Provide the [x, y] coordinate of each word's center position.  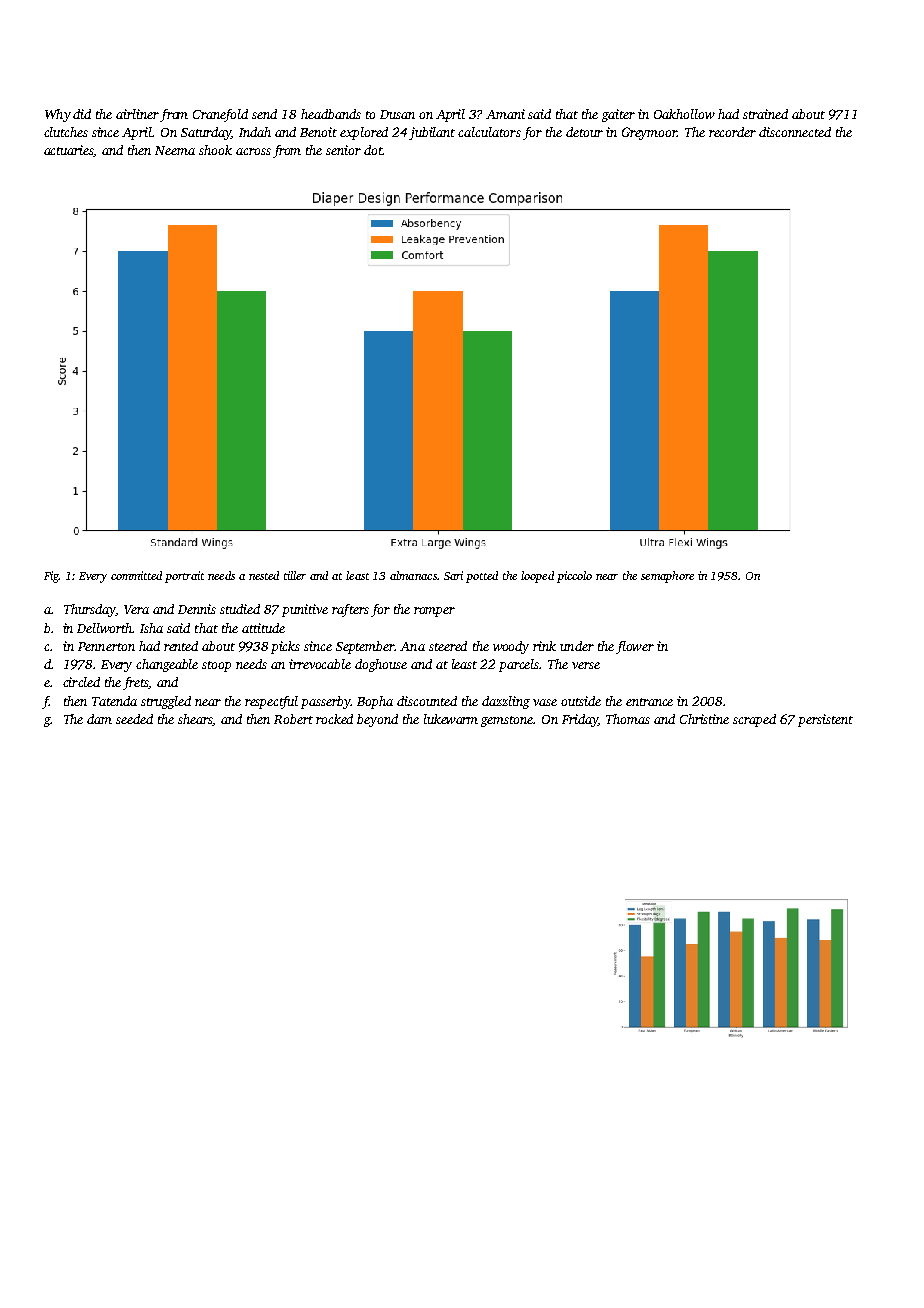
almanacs [413, 575]
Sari [453, 575]
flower [635, 647]
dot [373, 150]
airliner [137, 114]
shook [215, 150]
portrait [184, 577]
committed [136, 575]
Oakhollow [684, 114]
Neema [175, 150]
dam [99, 719]
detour [584, 132]
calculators [489, 132]
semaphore [667, 577]
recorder [732, 132]
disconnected [795, 132]
